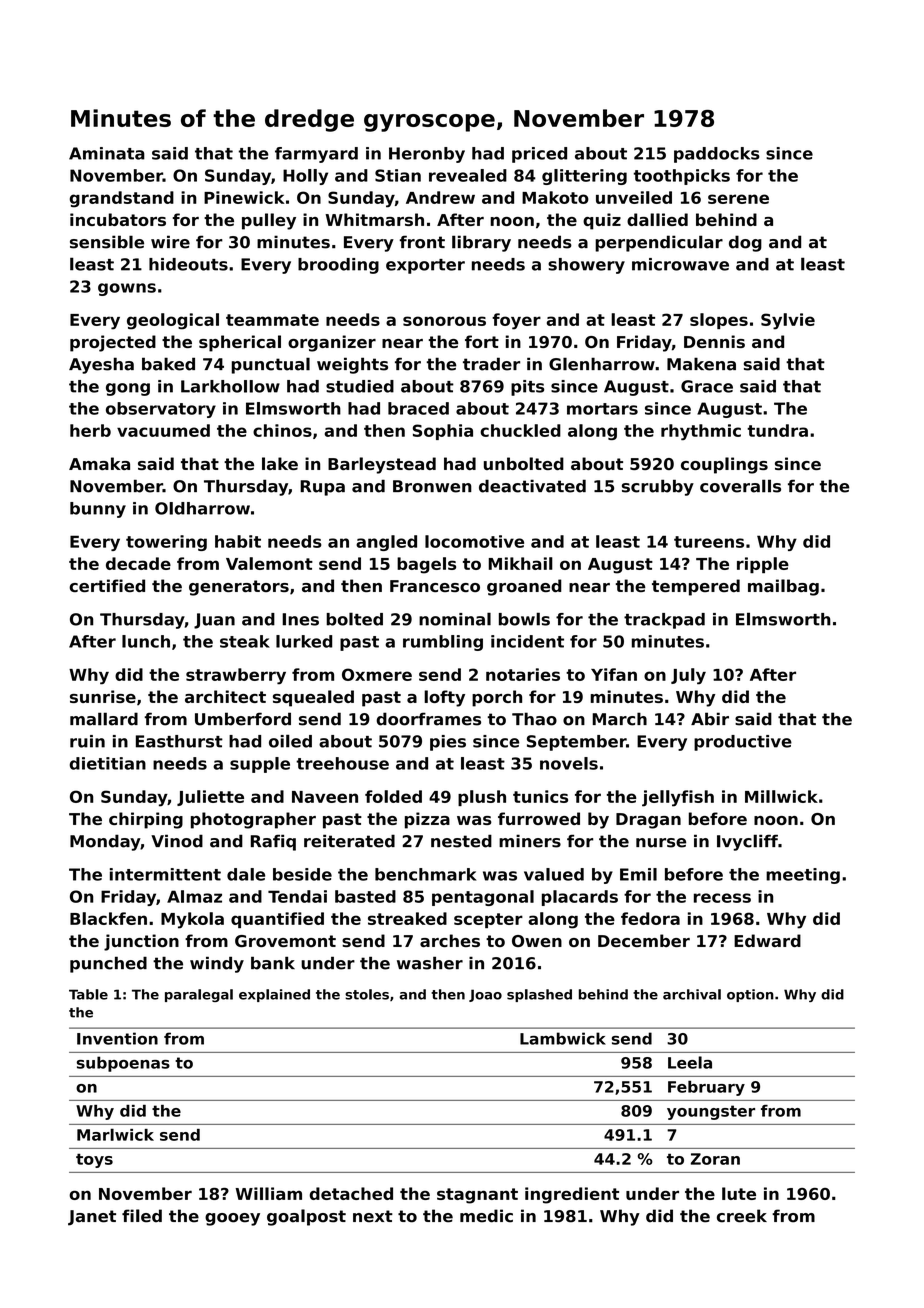  I want to click on tundra, so click(777, 430).
